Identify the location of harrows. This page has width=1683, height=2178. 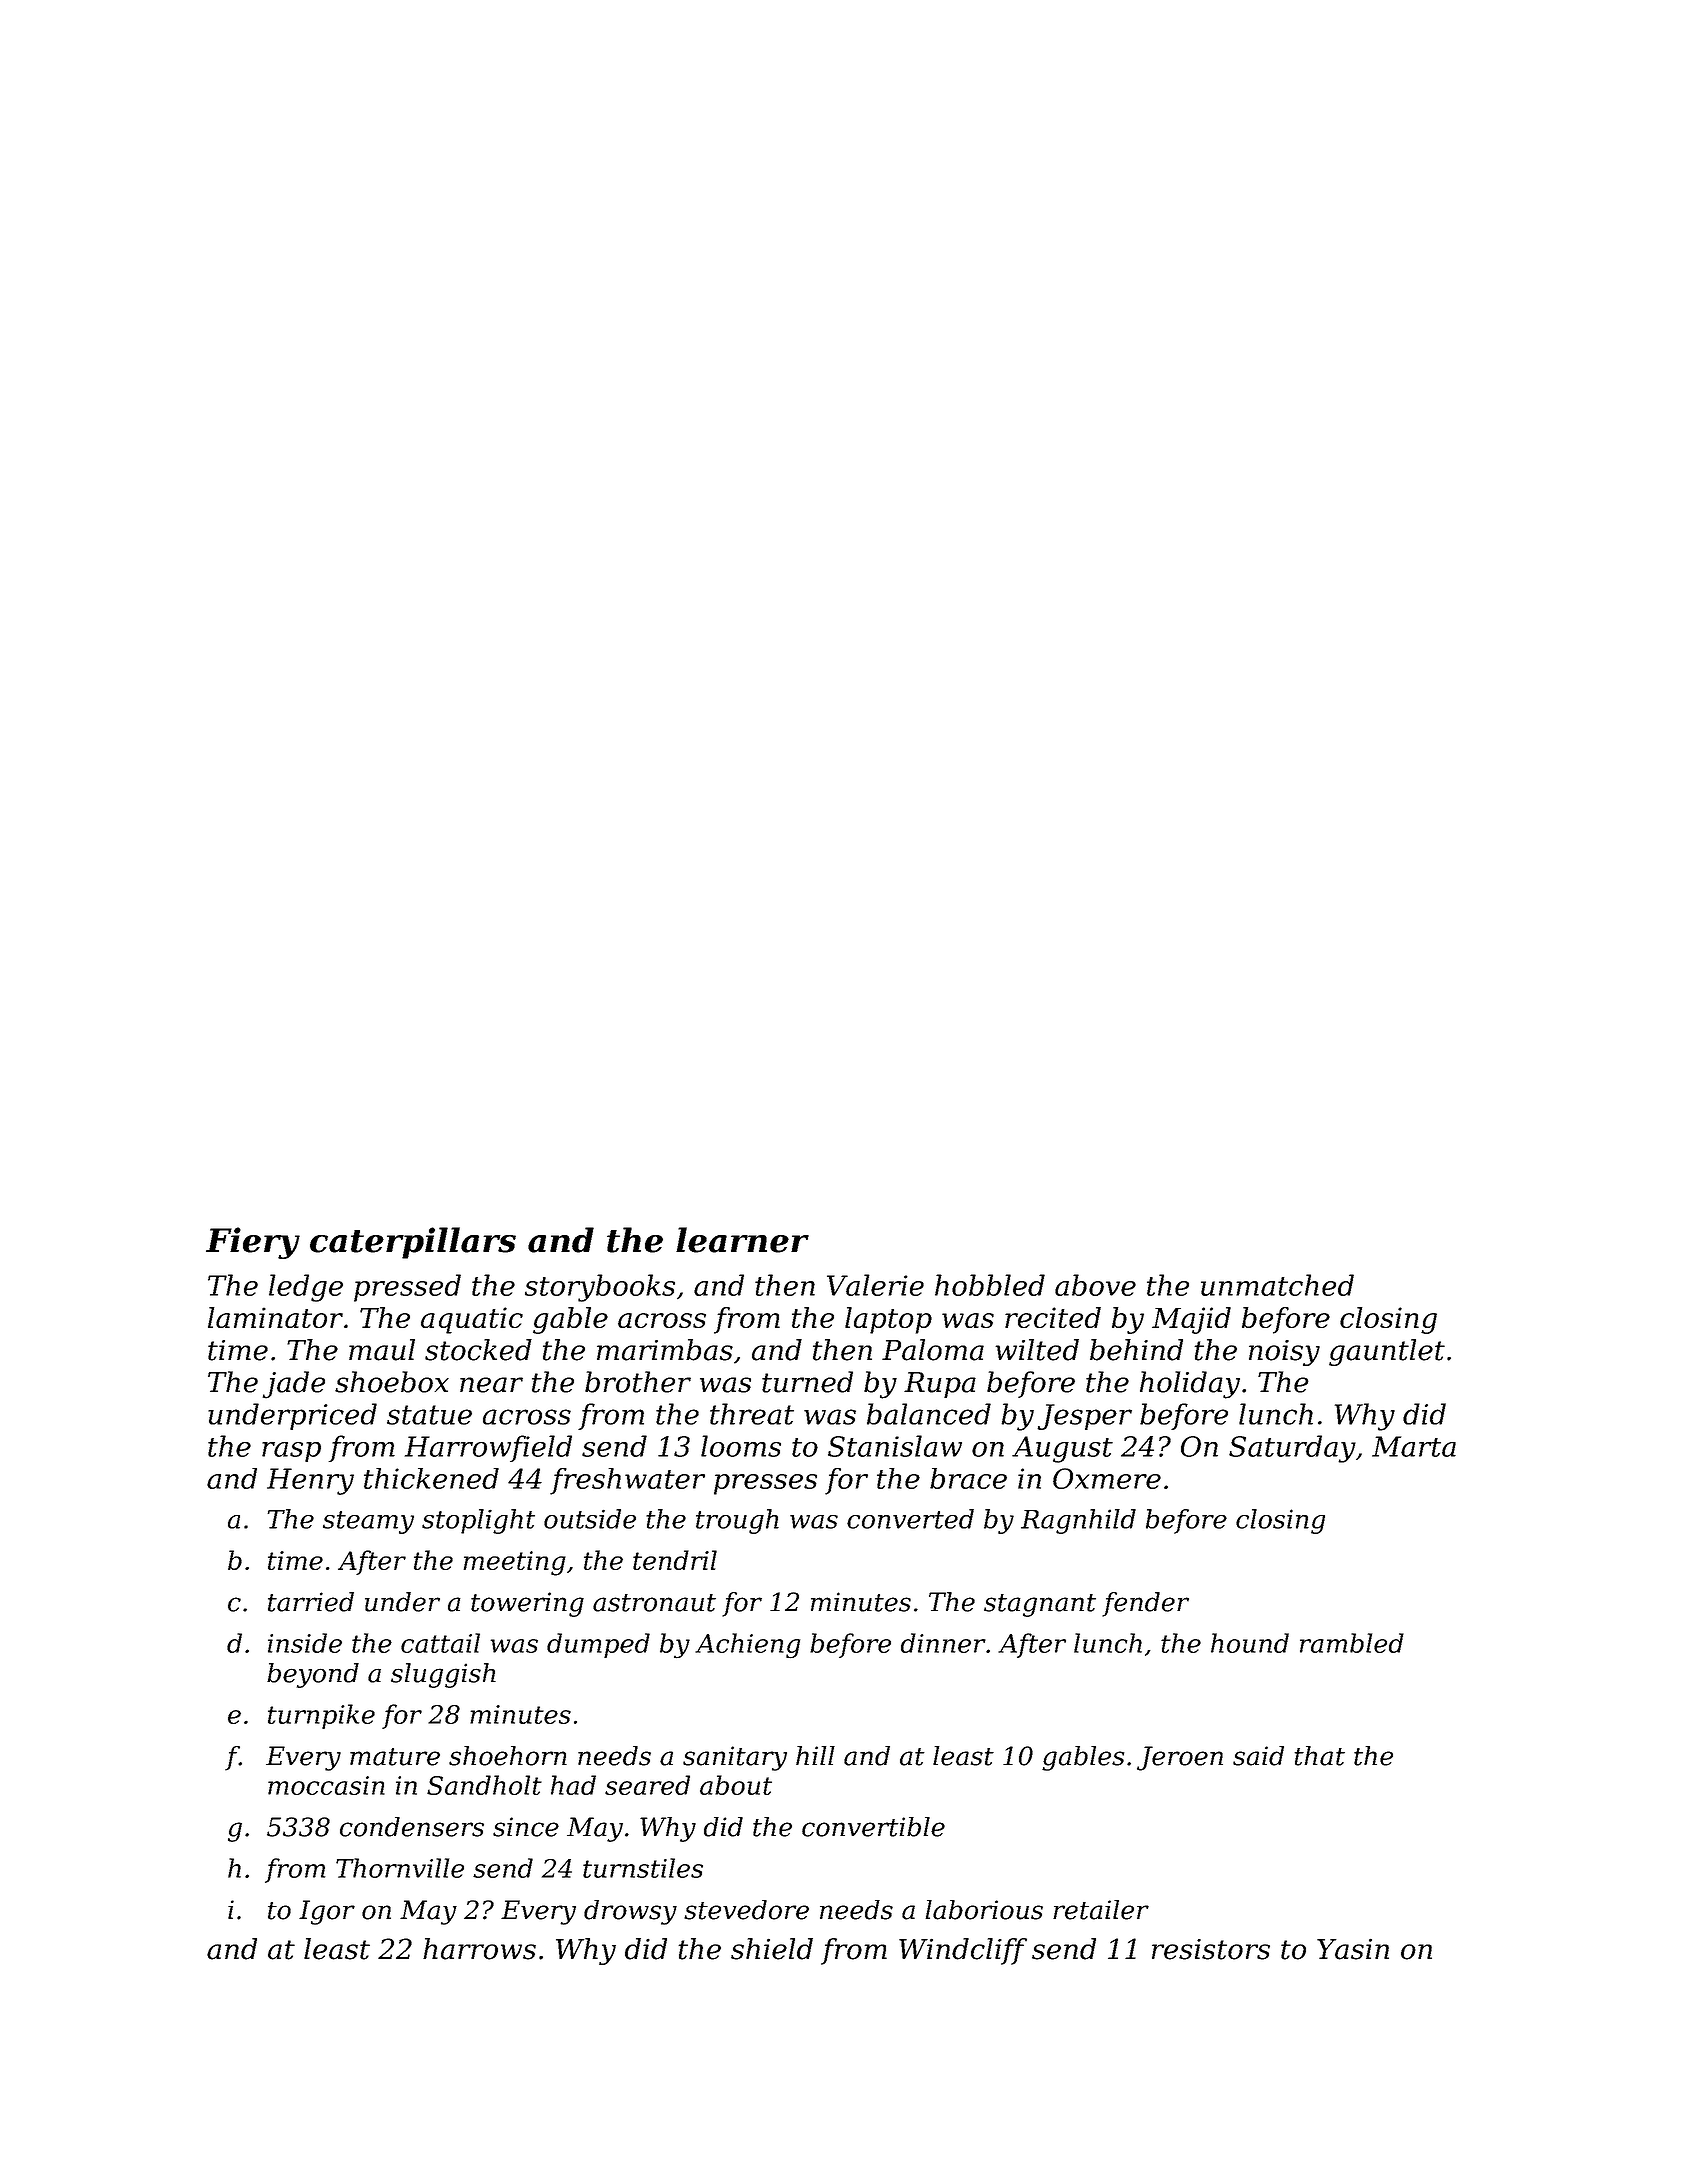
(479, 1949).
